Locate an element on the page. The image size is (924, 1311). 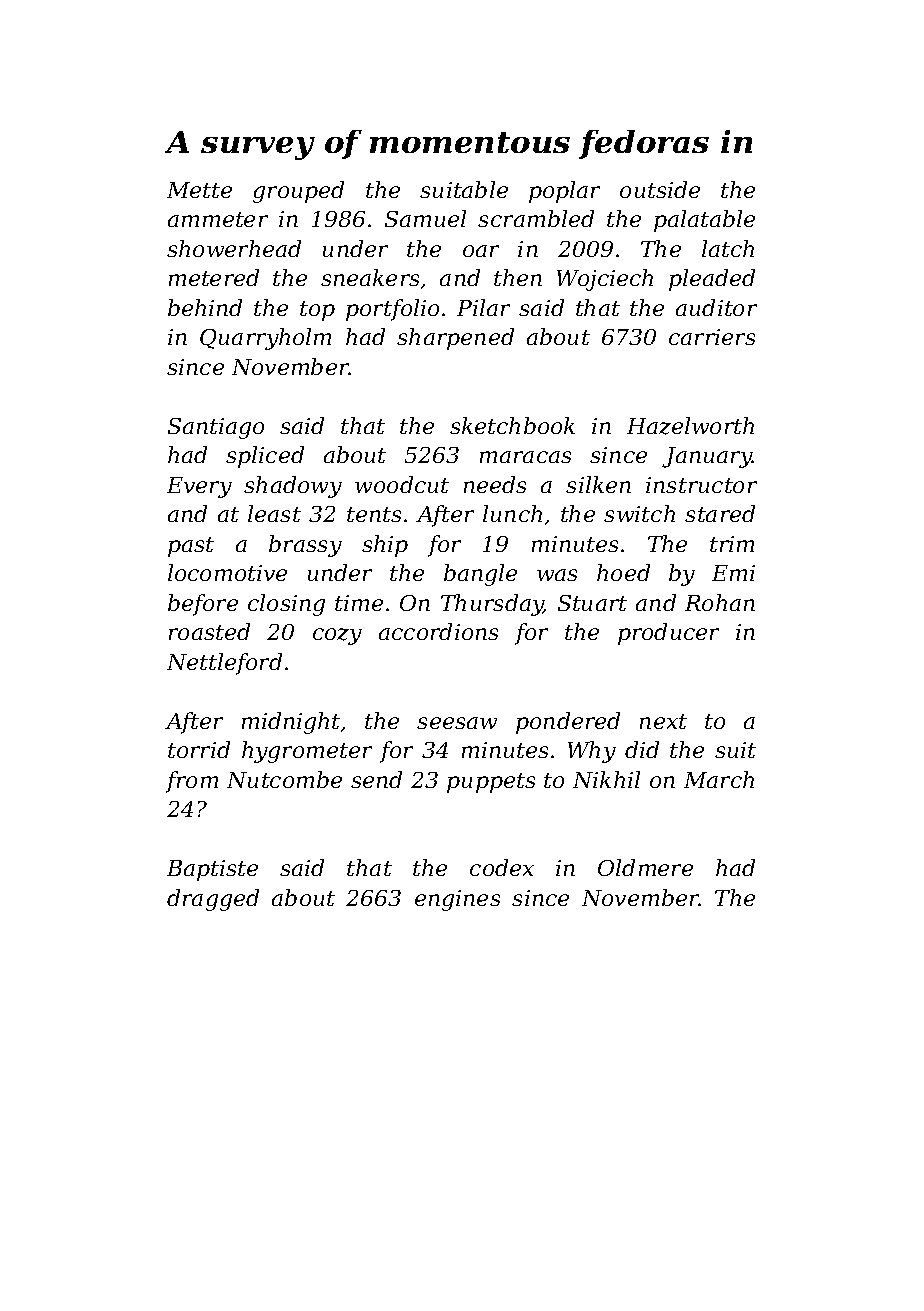
top is located at coordinates (317, 311).
